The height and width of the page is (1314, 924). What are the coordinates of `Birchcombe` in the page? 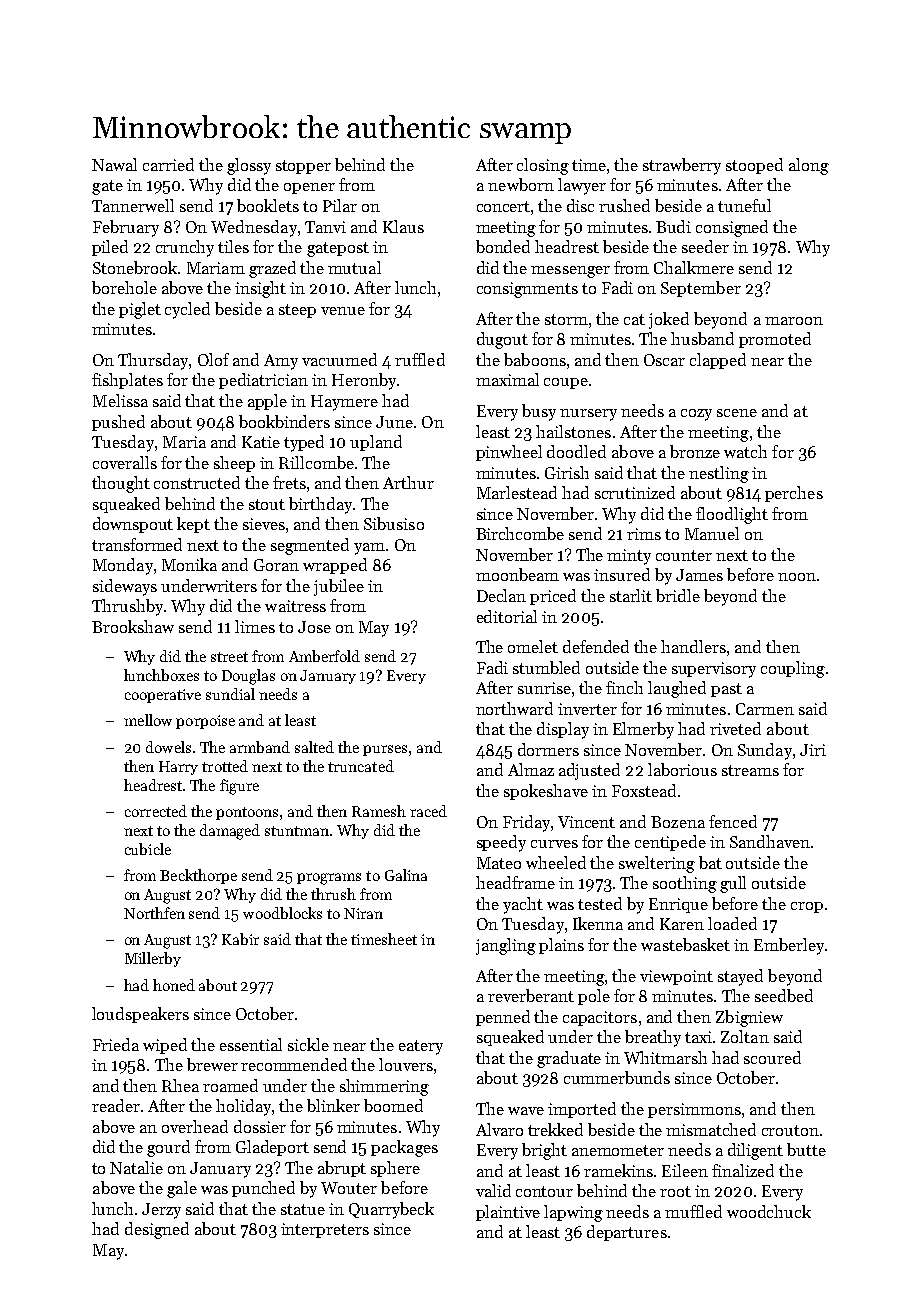 It's located at (520, 533).
